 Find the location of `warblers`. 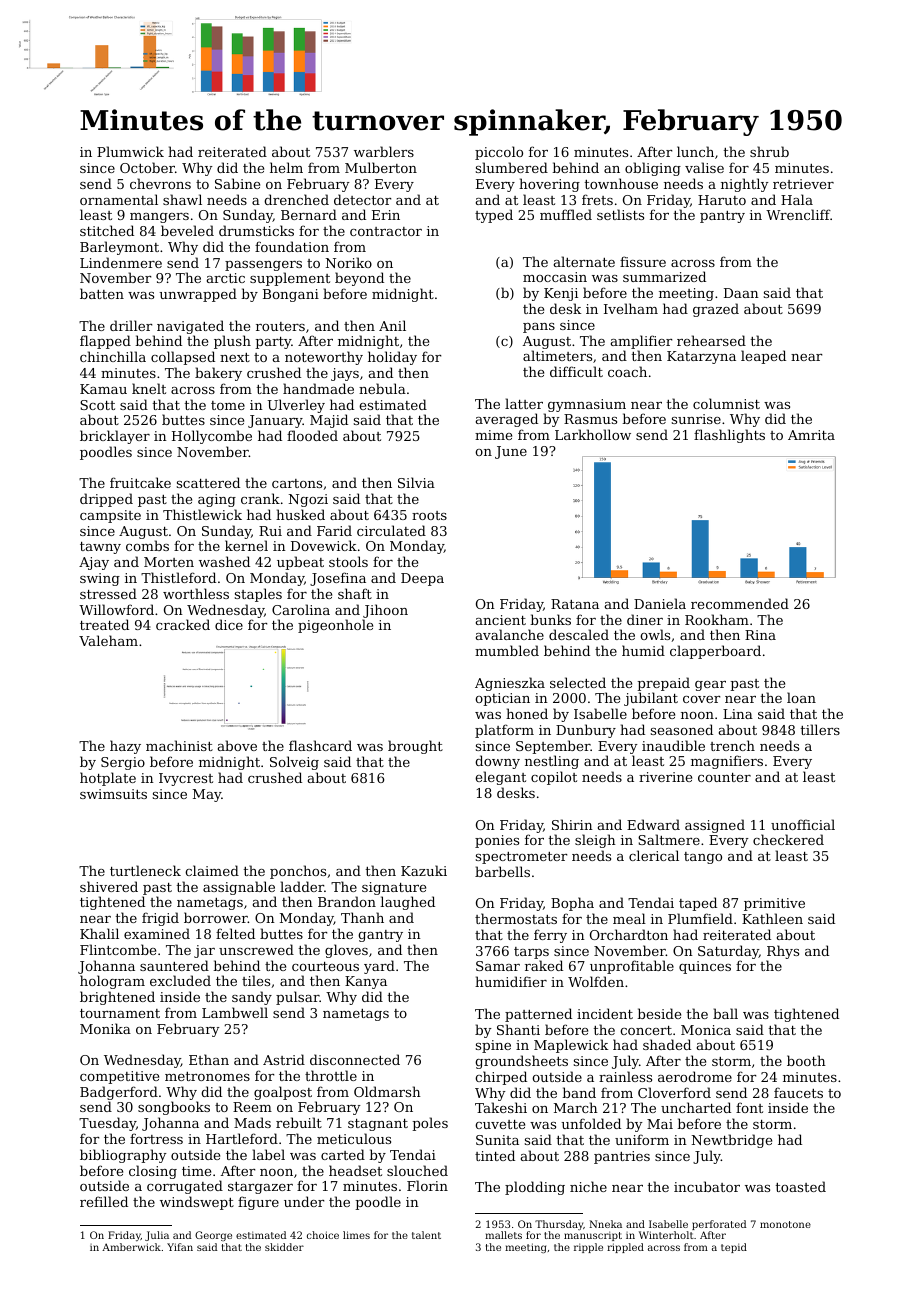

warblers is located at coordinates (384, 151).
